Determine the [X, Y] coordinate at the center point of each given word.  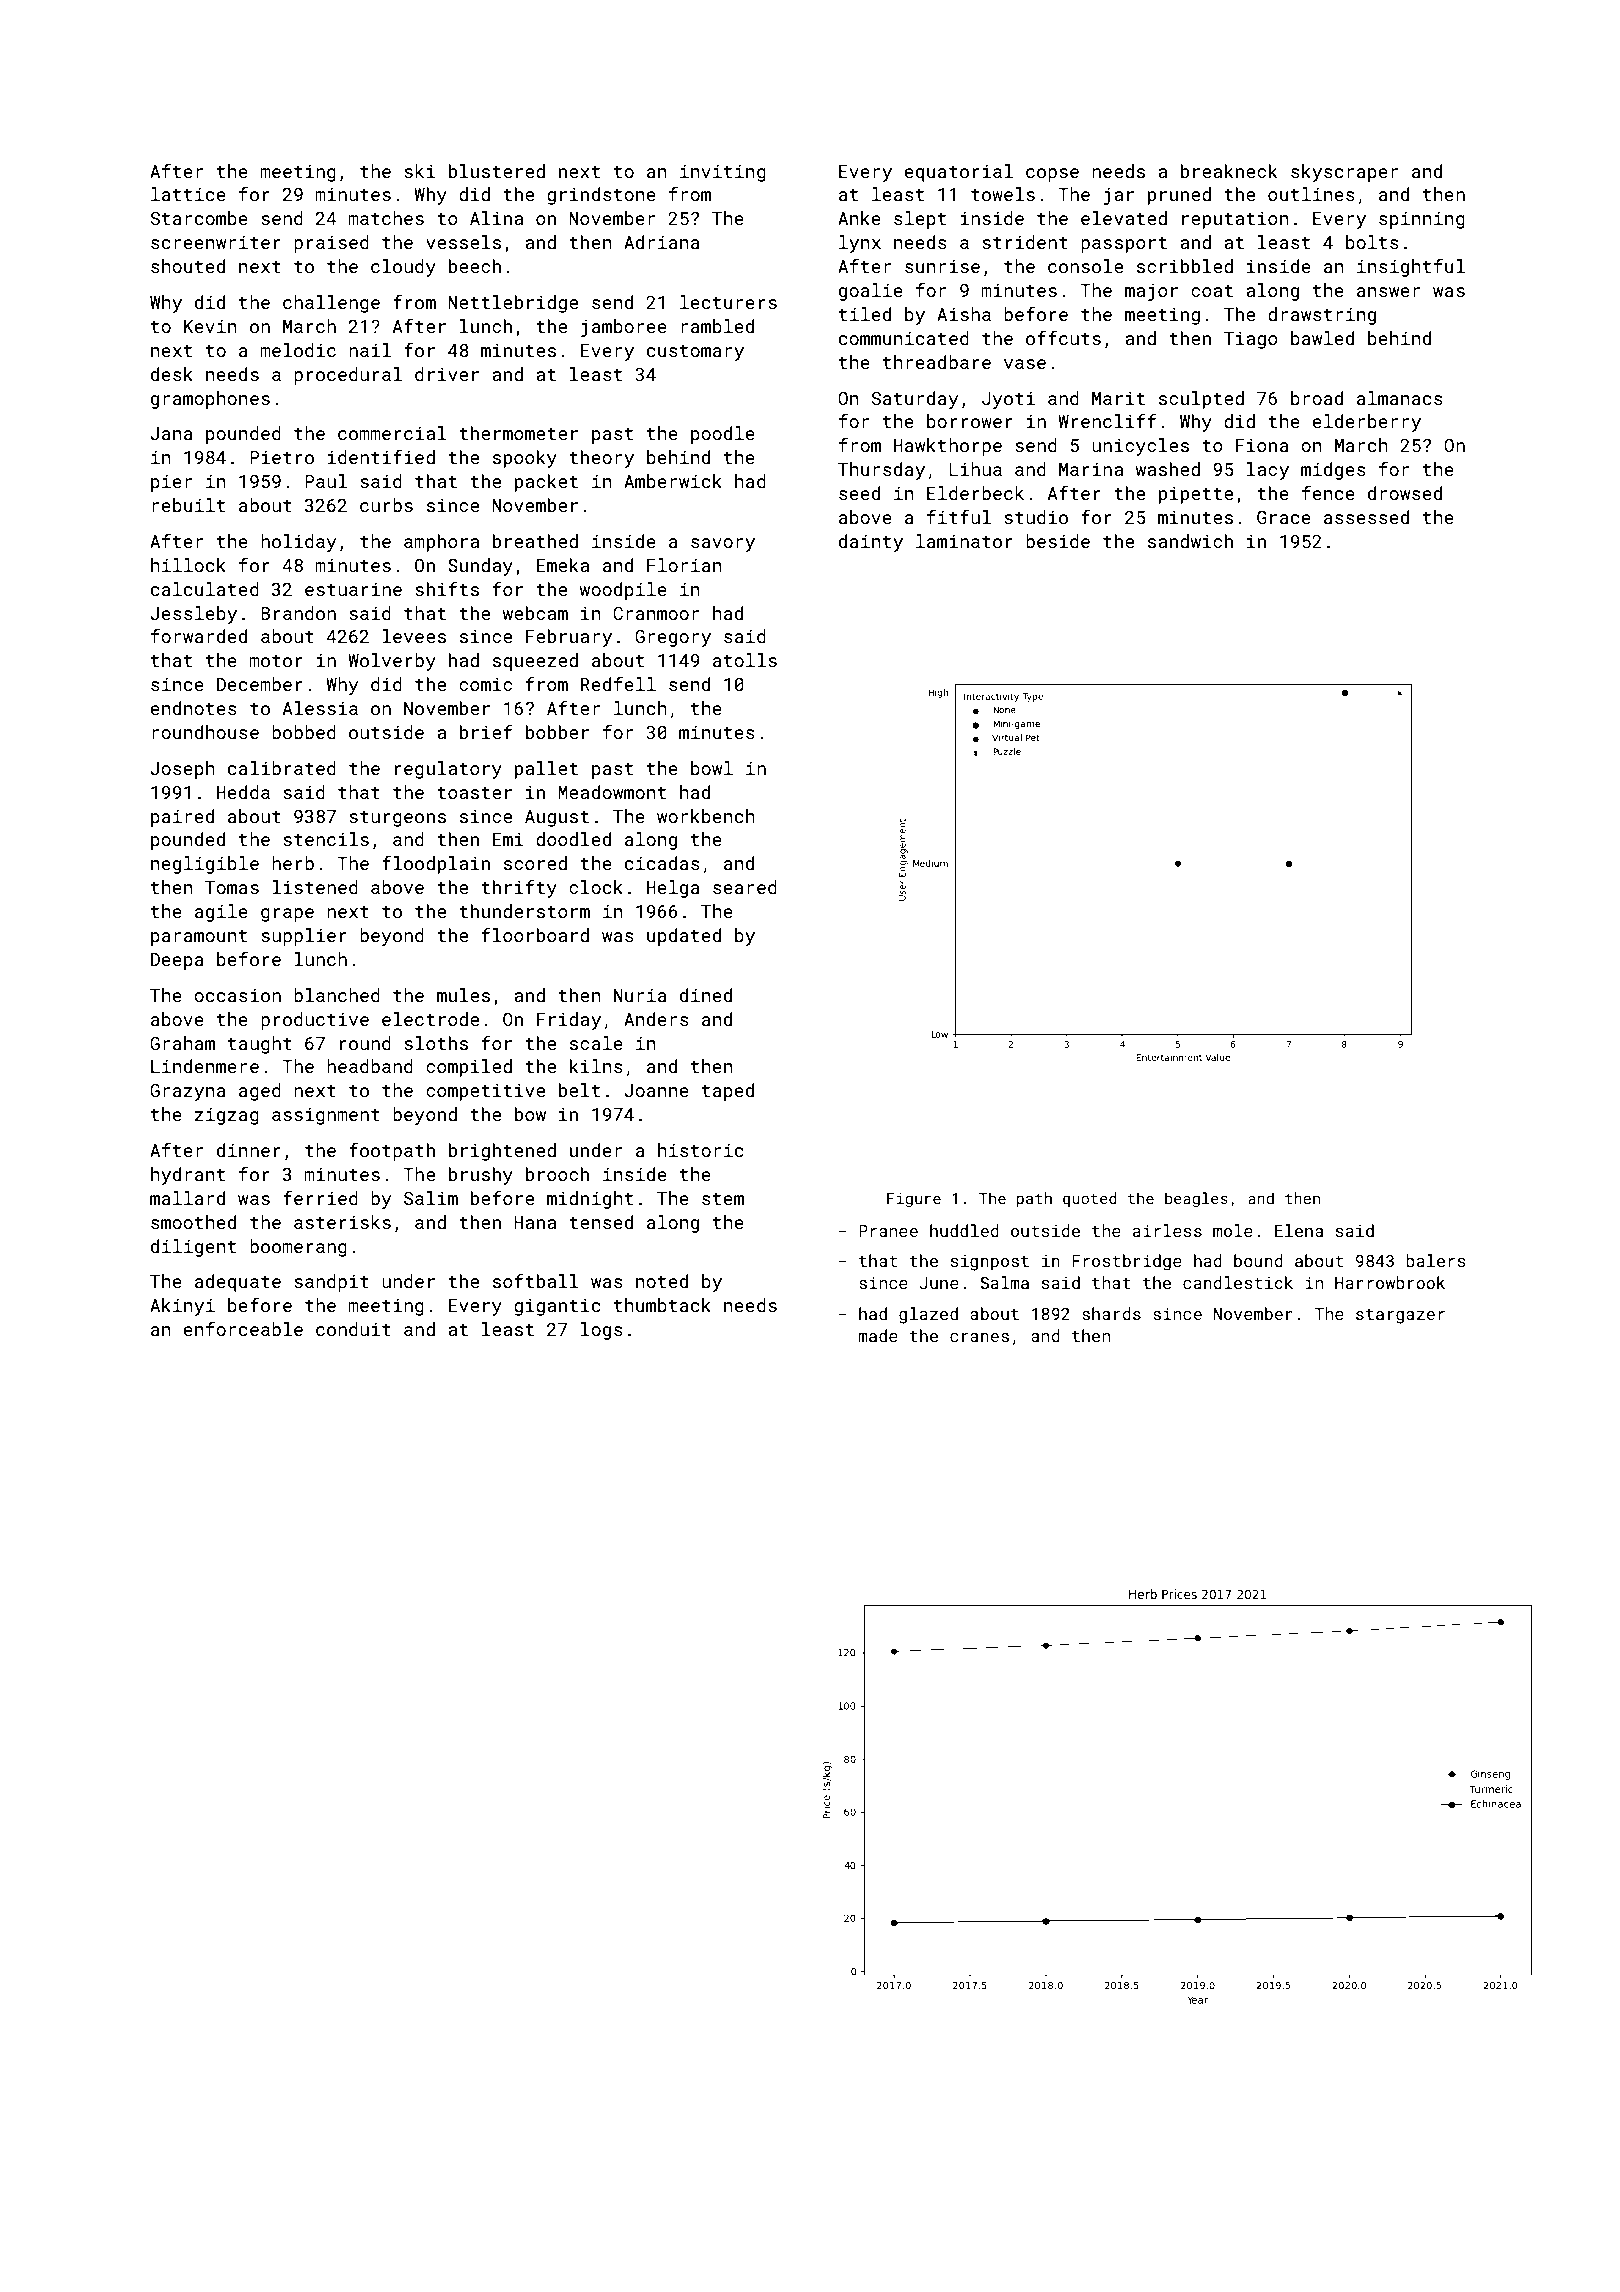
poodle [723, 435]
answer [1388, 292]
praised [331, 244]
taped [728, 1092]
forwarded [199, 636]
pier [171, 483]
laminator [964, 541]
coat [1212, 291]
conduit [353, 1329]
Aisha [964, 314]
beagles [1196, 1199]
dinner [249, 1150]
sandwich [1190, 541]
